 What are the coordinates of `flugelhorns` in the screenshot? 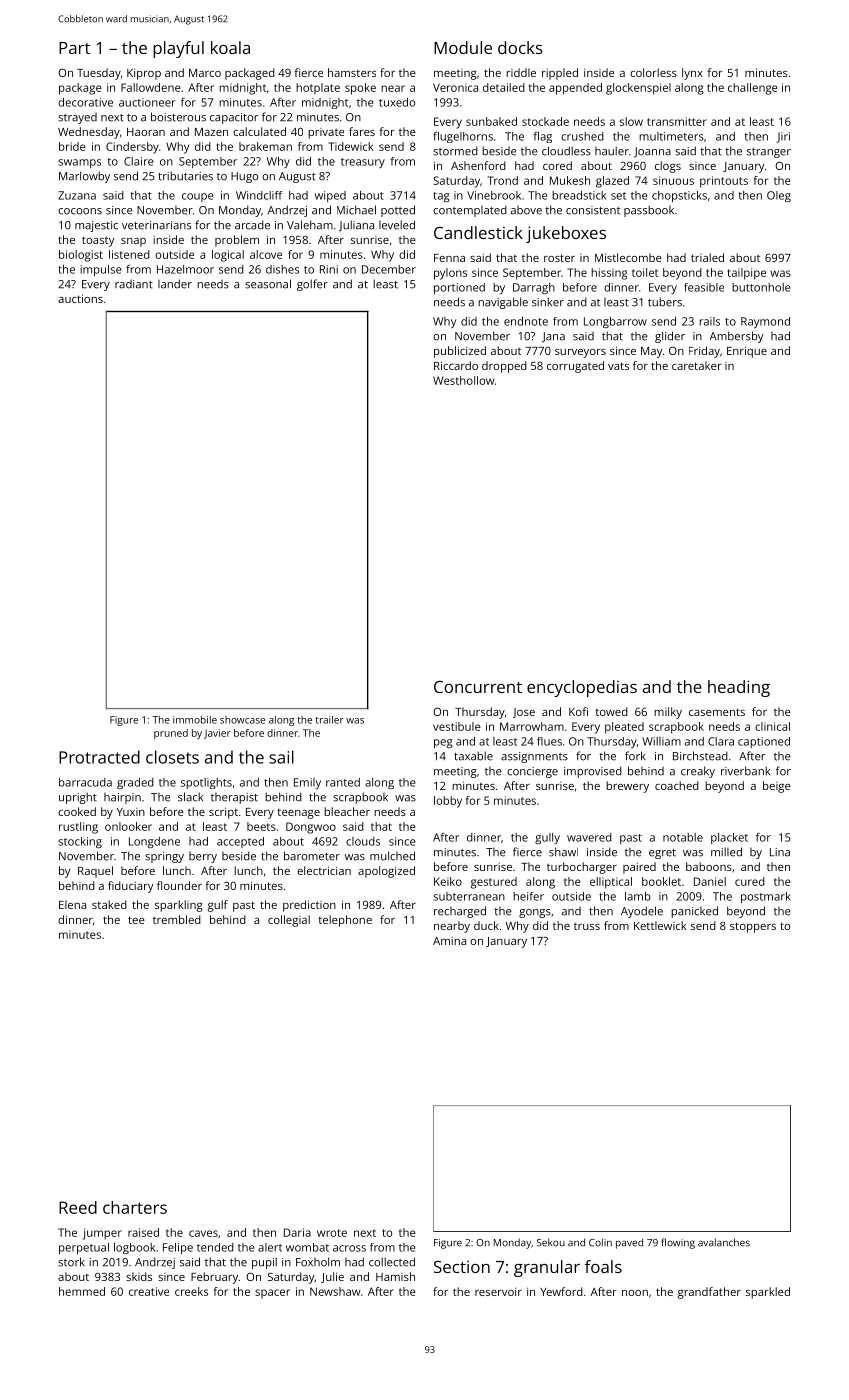 It's located at (463, 137).
